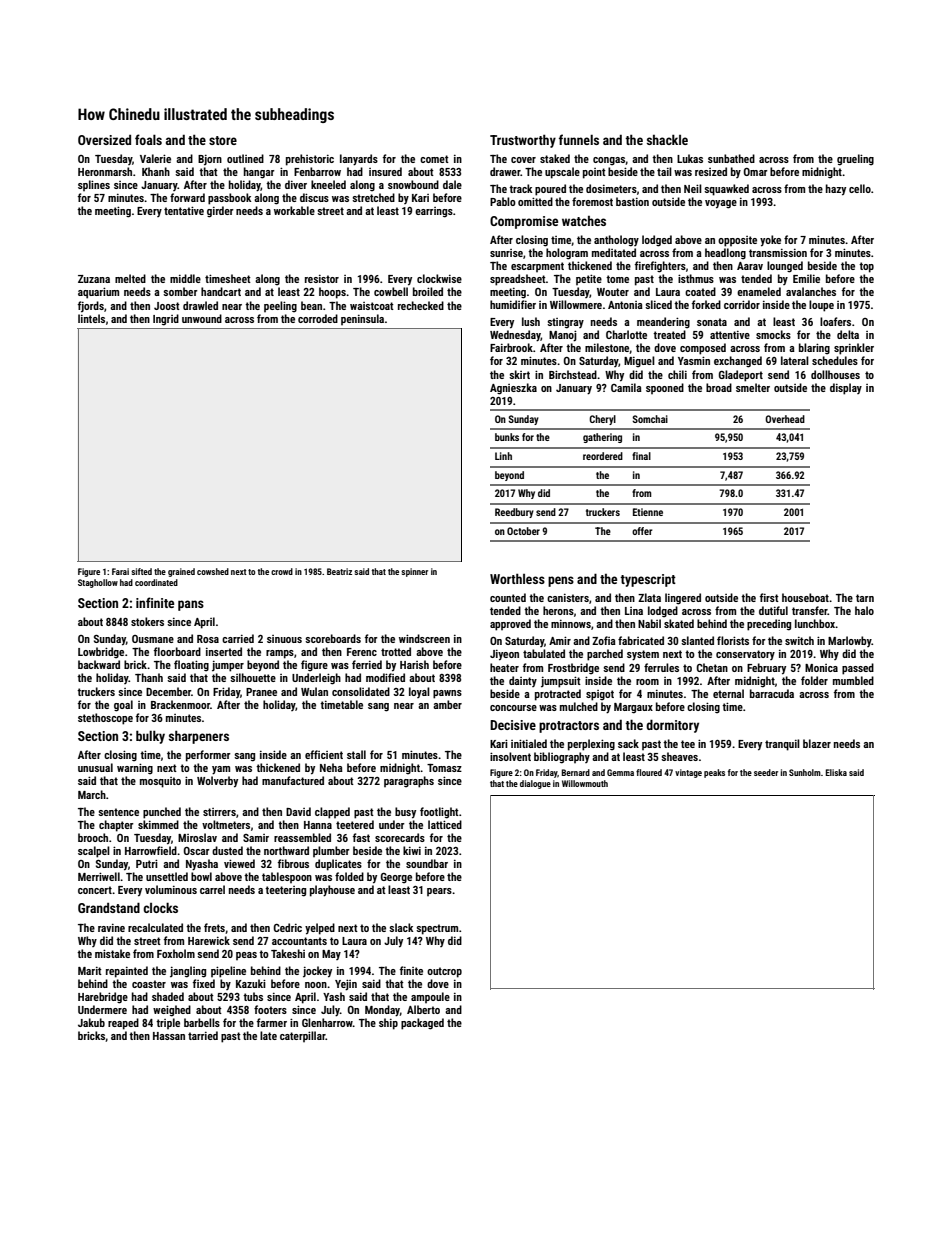  What do you see at coordinates (101, 653) in the screenshot?
I see `Lowbridge` at bounding box center [101, 653].
